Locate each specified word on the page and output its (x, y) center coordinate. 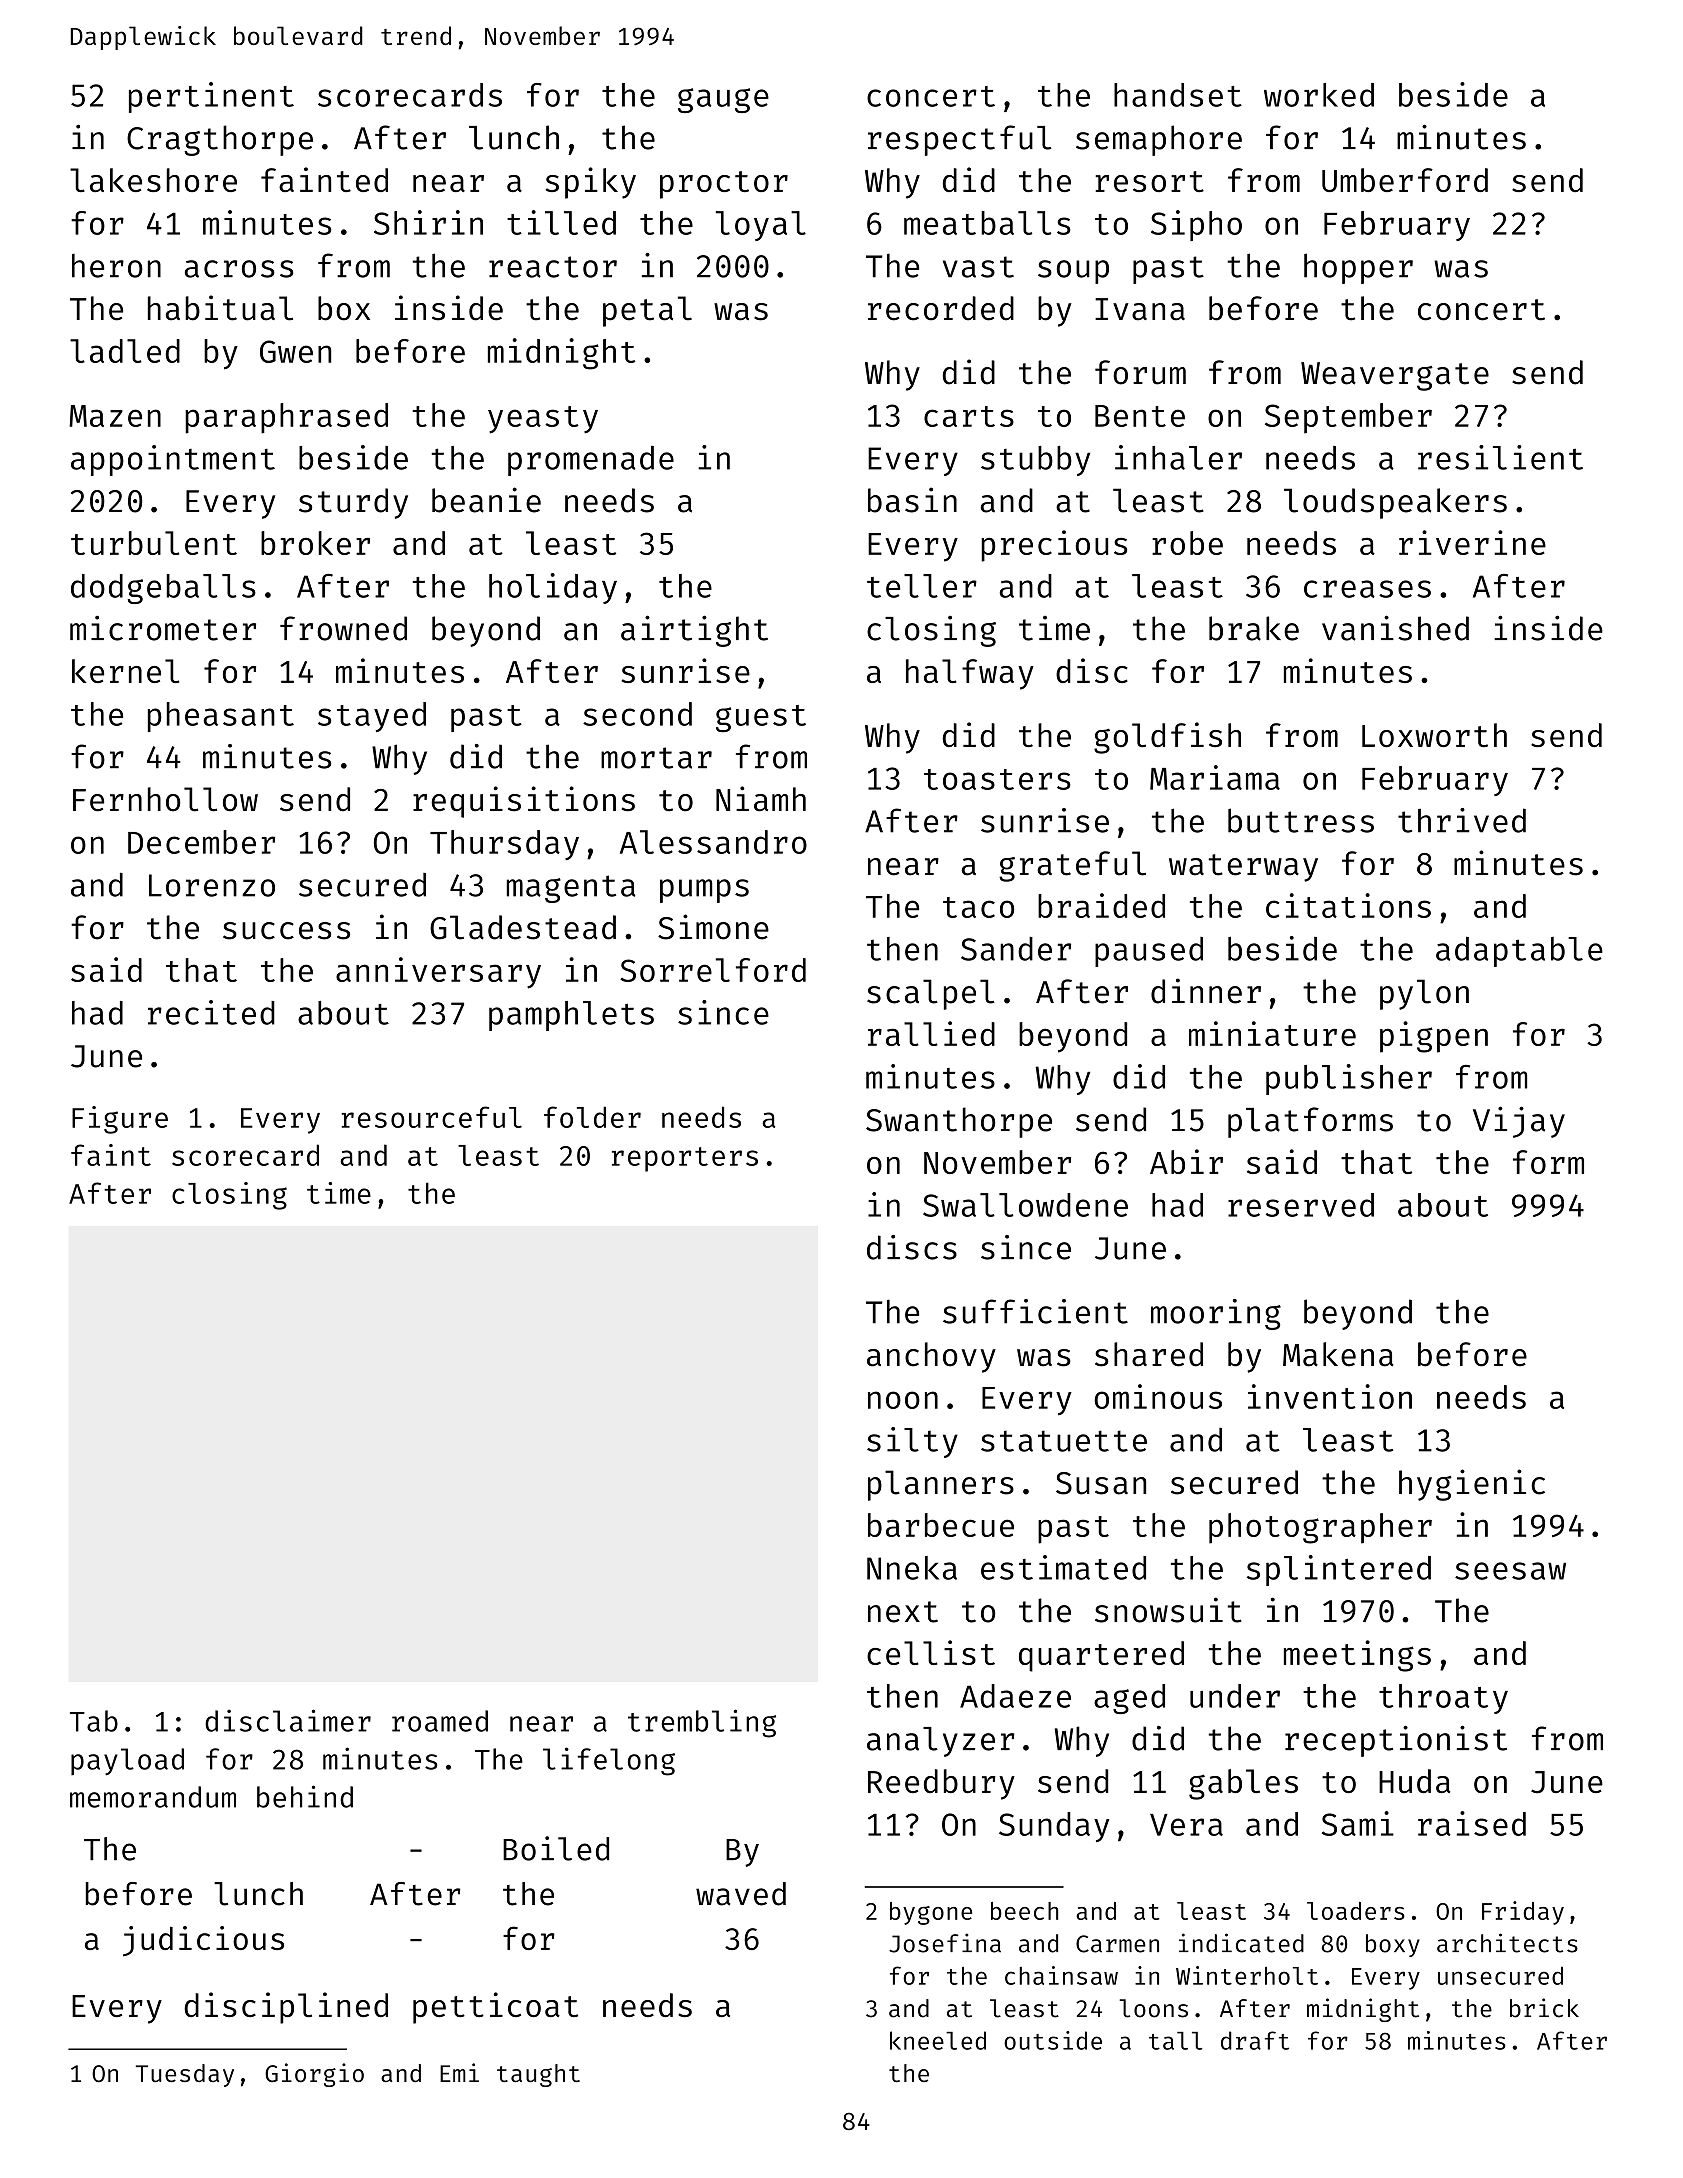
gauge (723, 100)
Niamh (761, 799)
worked (1319, 95)
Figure (120, 1120)
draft (1255, 2040)
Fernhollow (165, 799)
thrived (1462, 820)
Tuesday (185, 2075)
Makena (1338, 1354)
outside (1053, 2040)
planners (941, 1485)
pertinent (211, 97)
